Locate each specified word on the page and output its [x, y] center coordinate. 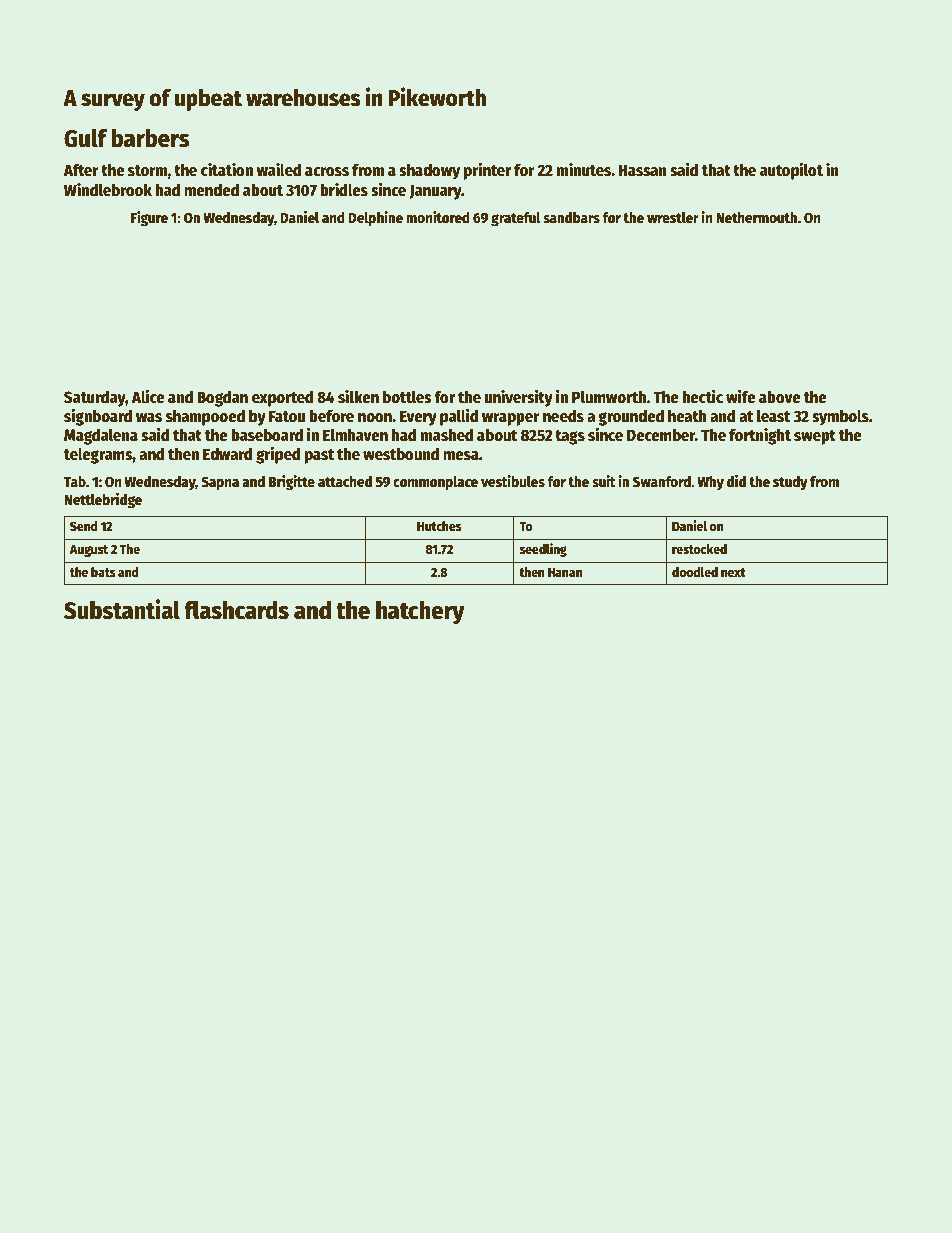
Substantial [122, 609]
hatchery [420, 613]
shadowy [429, 171]
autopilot [791, 171]
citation [227, 170]
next [733, 572]
